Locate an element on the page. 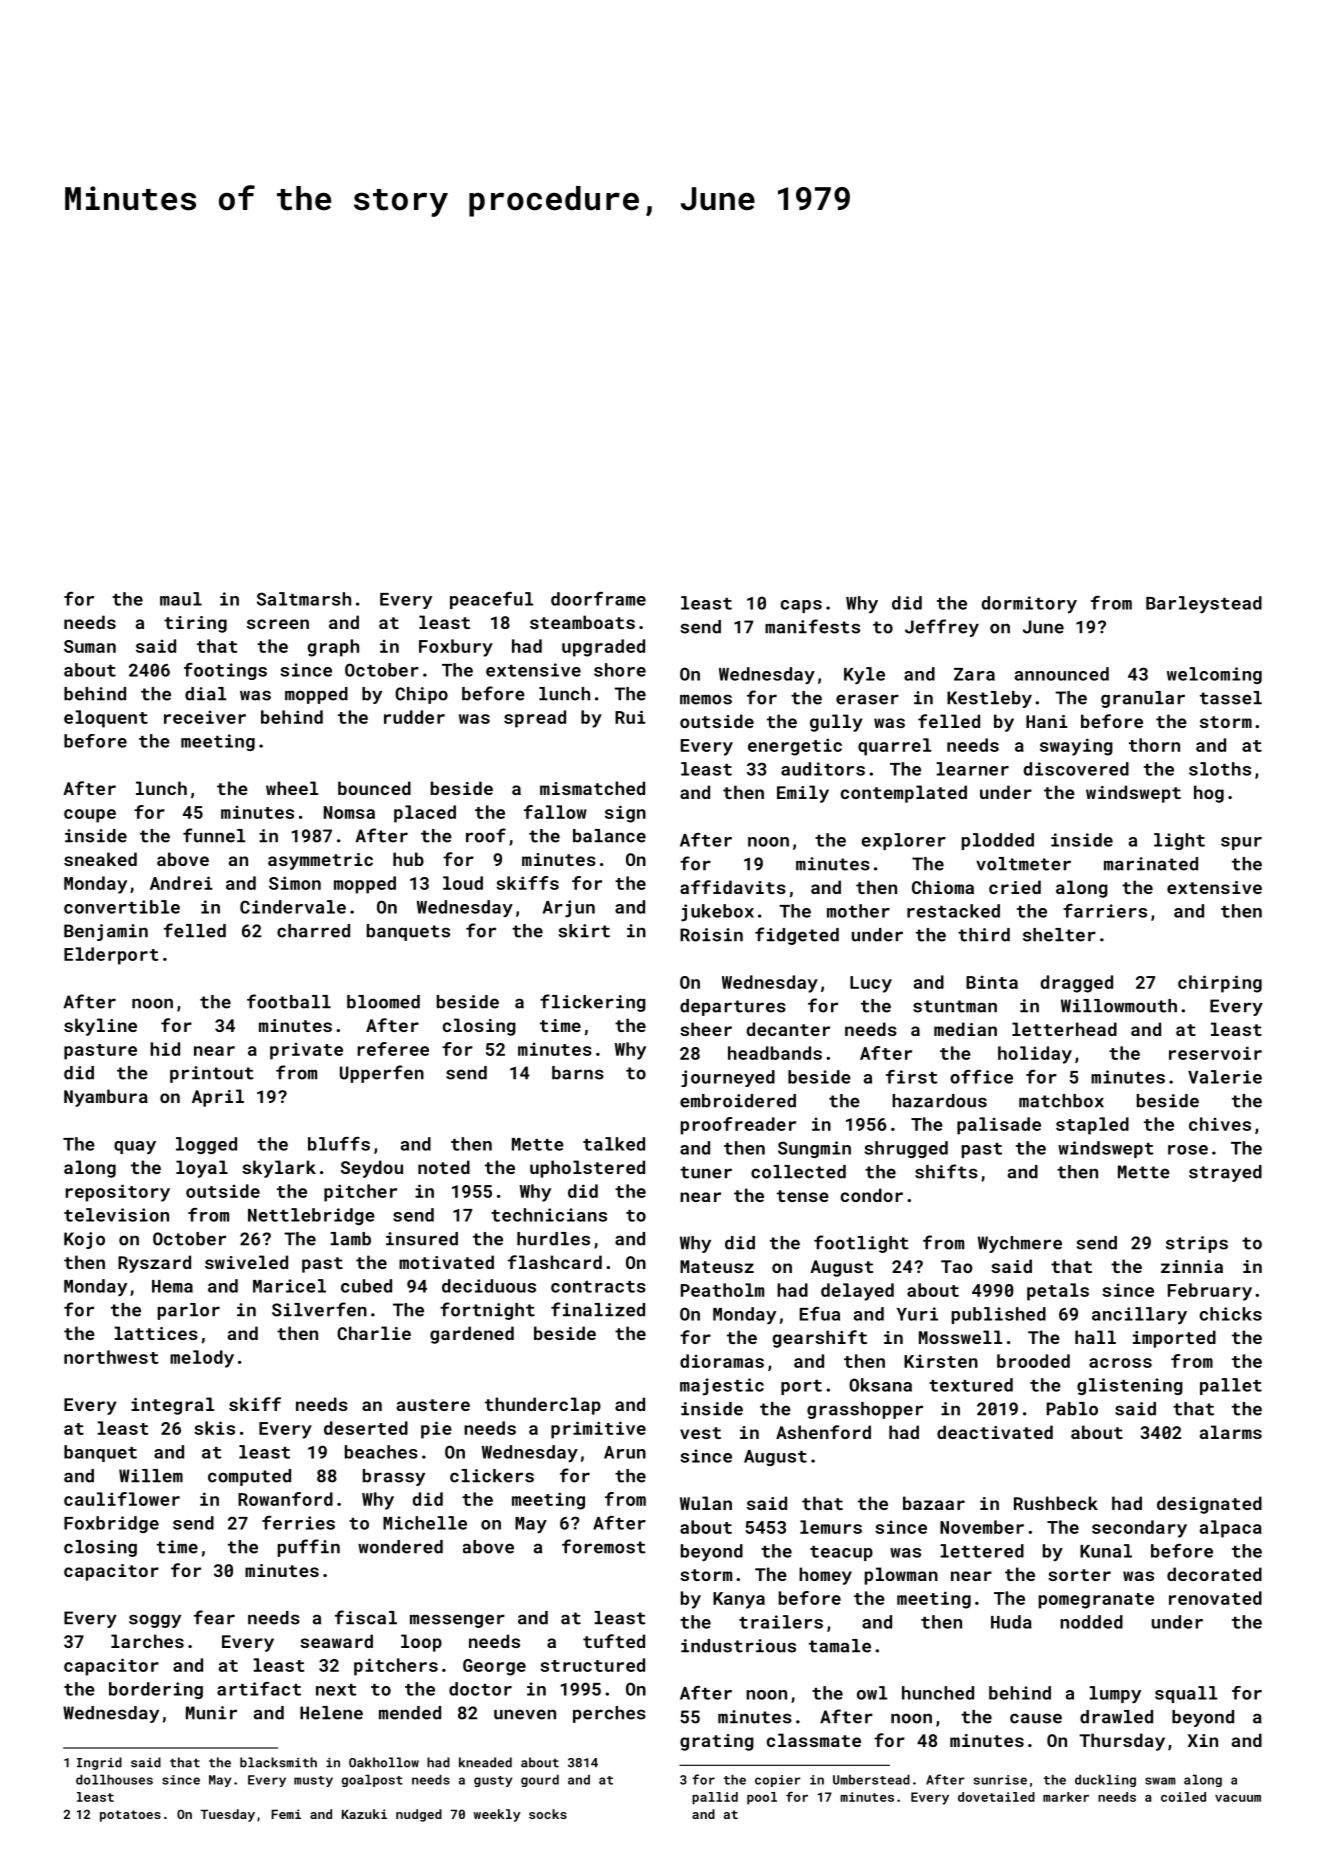  dioramas is located at coordinates (722, 1361).
